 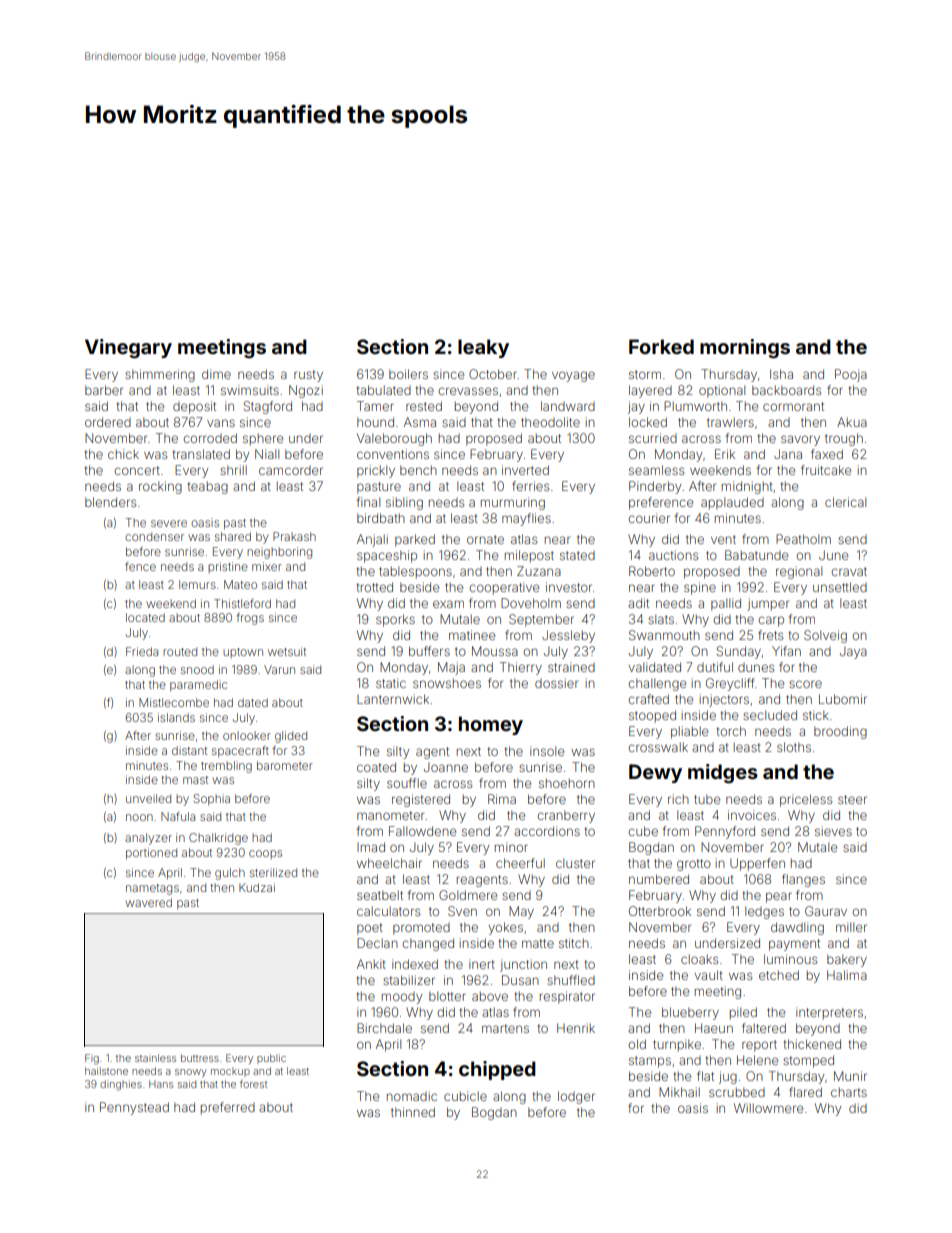 I want to click on Otterbrook, so click(x=660, y=911).
